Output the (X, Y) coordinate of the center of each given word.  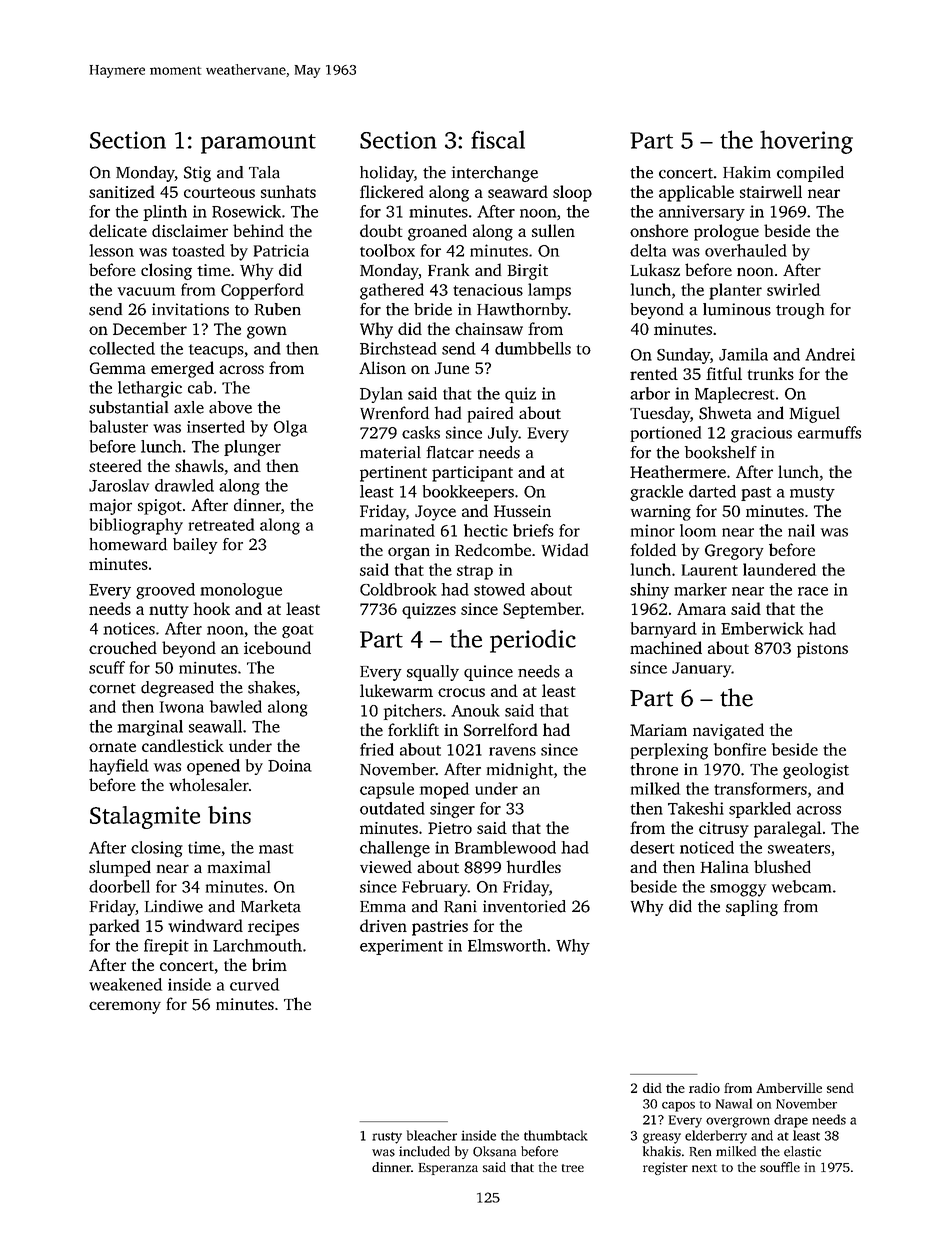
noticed (707, 847)
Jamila (743, 354)
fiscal (498, 139)
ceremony (125, 1007)
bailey (195, 546)
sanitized (122, 191)
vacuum (146, 291)
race (813, 591)
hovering (806, 142)
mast (276, 848)
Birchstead (398, 348)
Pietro (450, 828)
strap (475, 572)
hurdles (533, 866)
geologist (816, 771)
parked (114, 927)
